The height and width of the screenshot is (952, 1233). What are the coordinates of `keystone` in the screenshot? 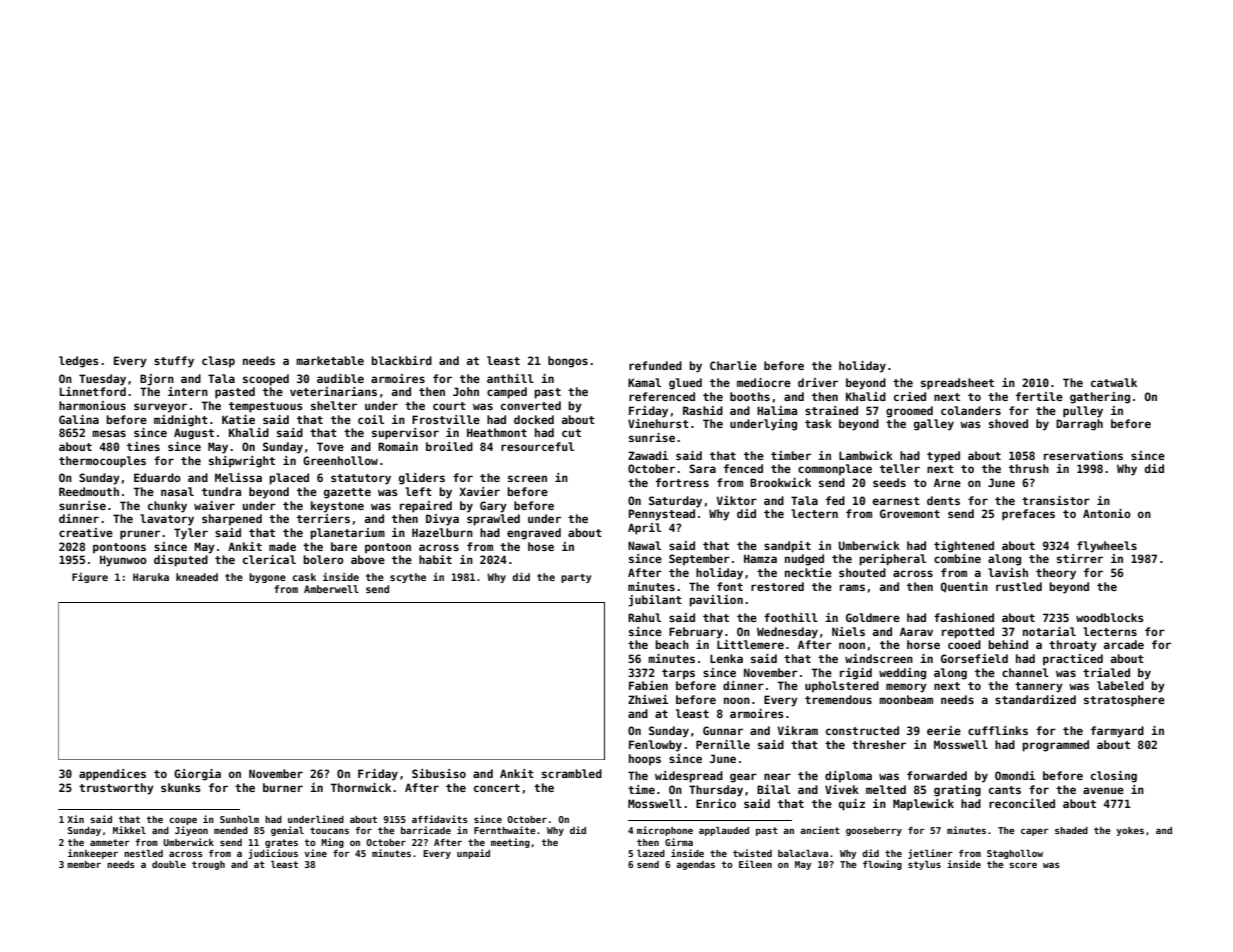 It's located at (337, 507).
